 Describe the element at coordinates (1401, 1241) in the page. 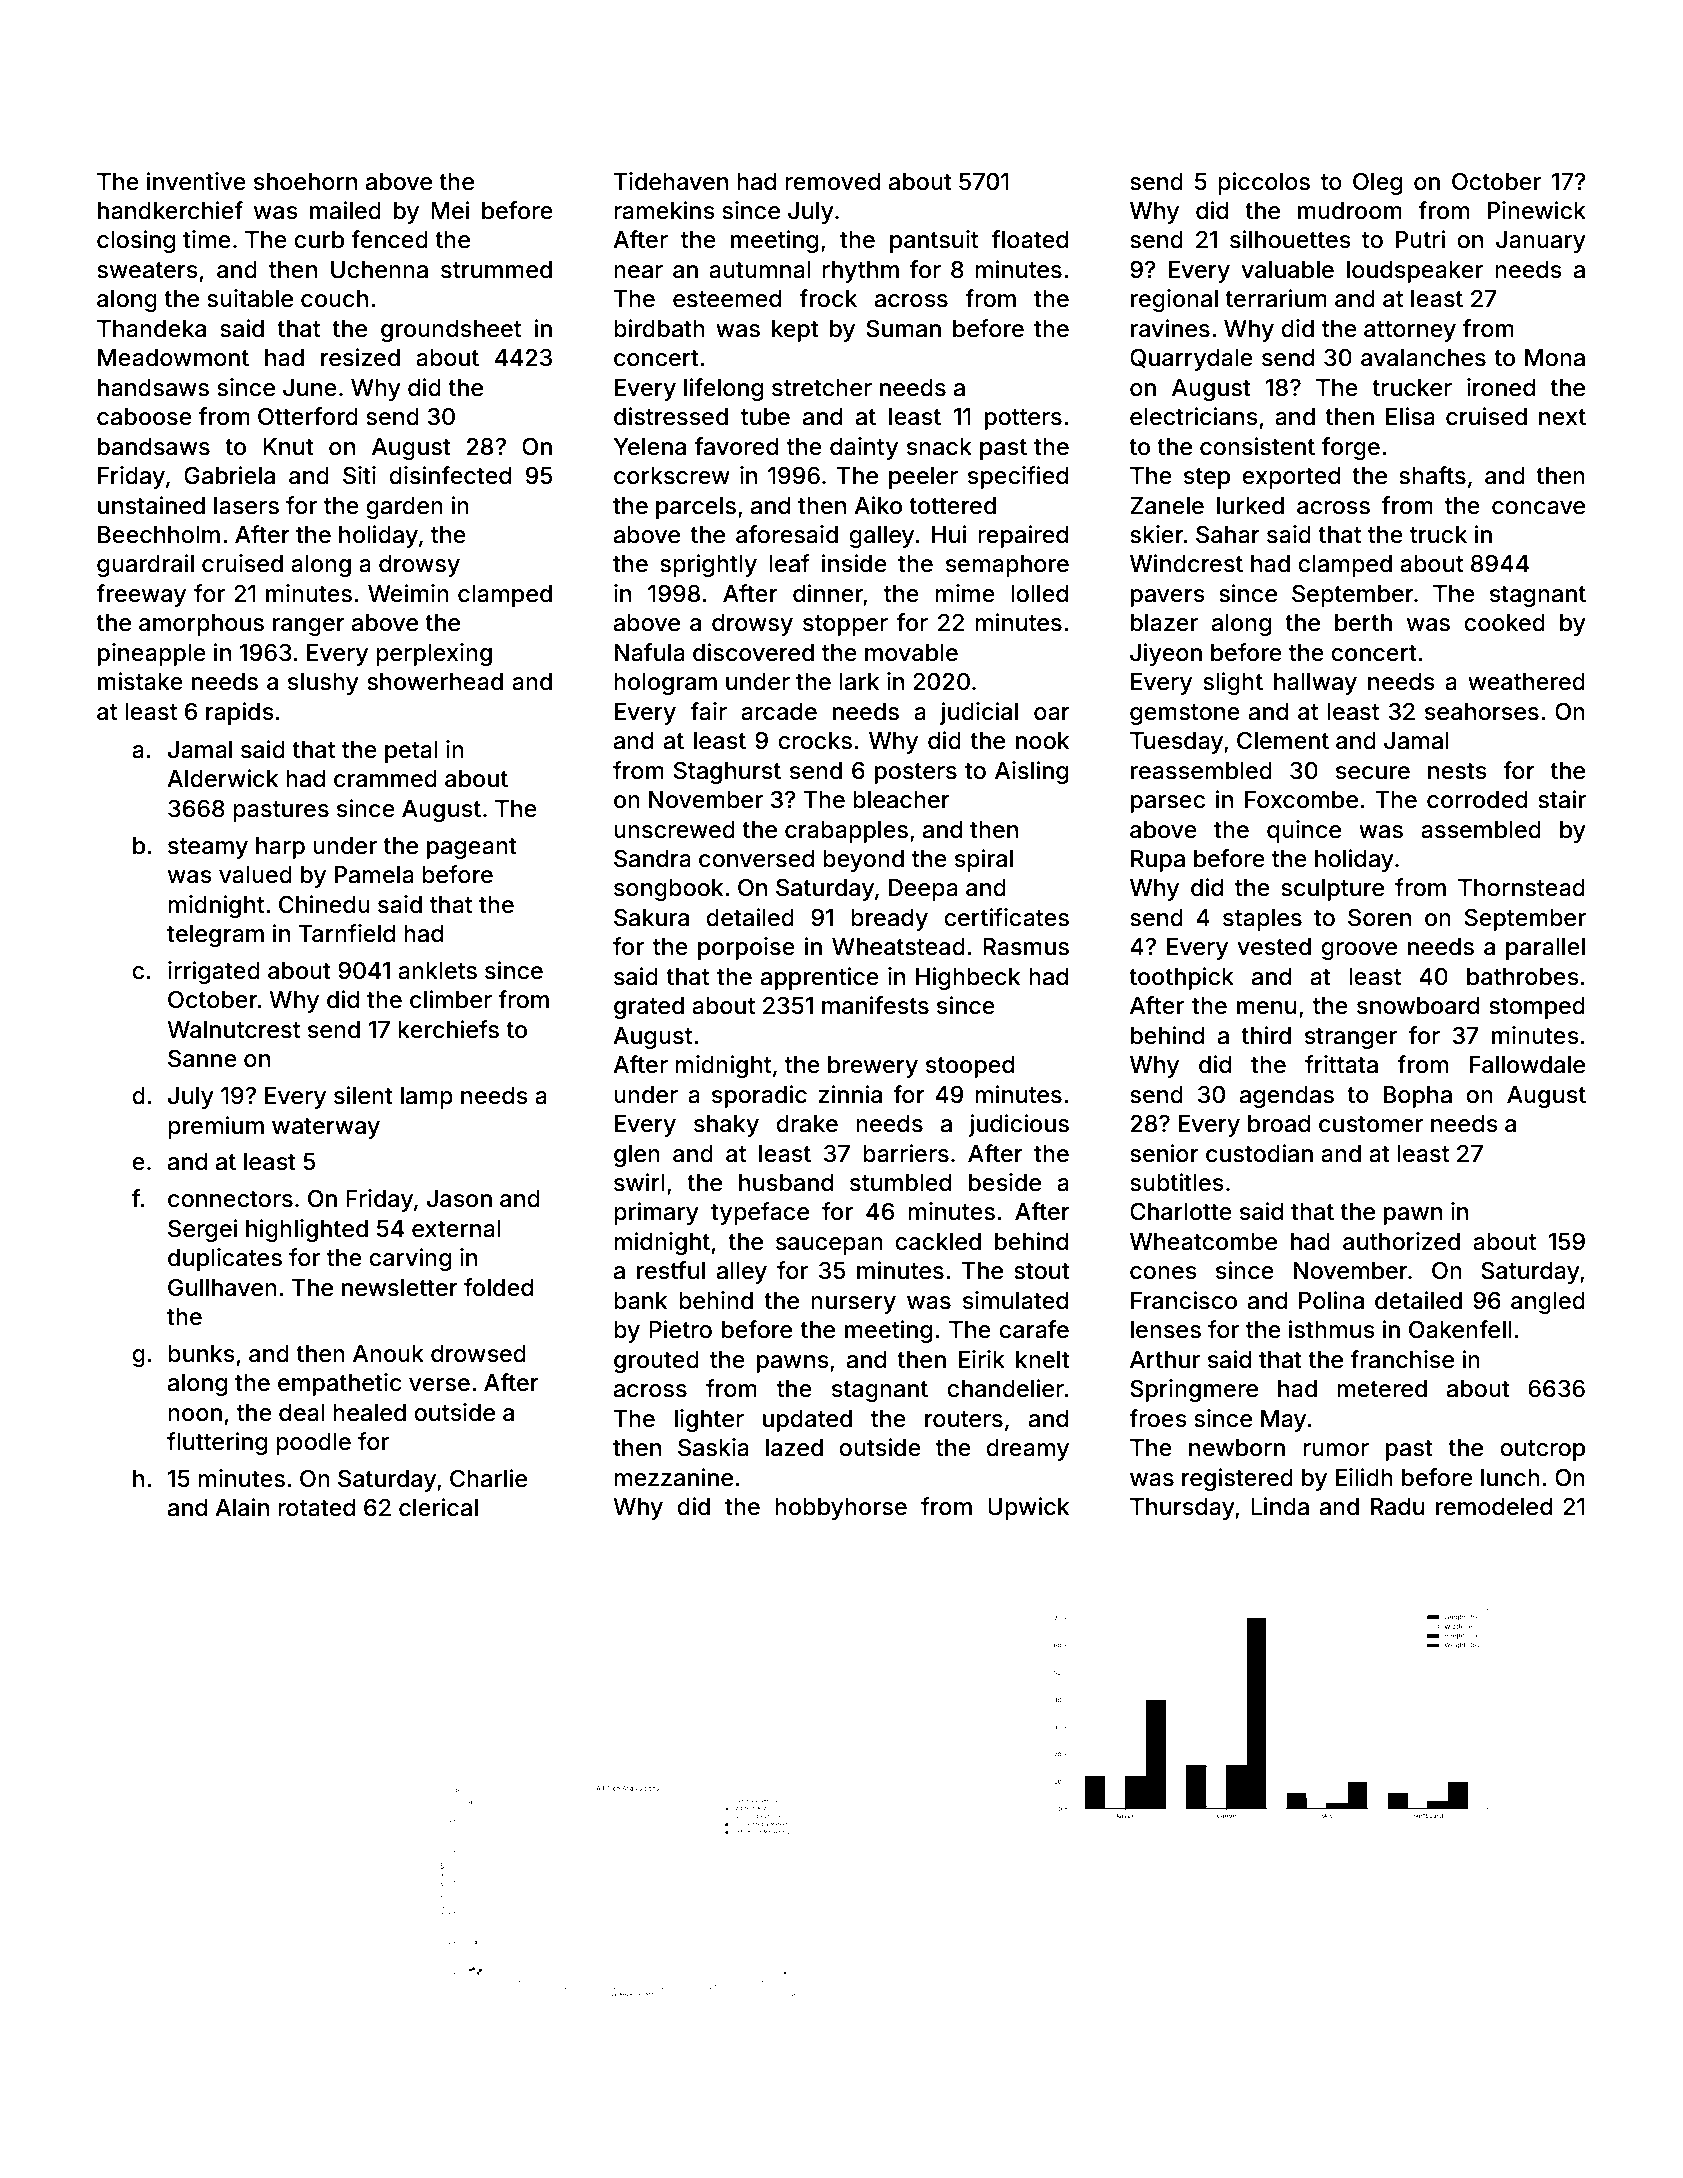

I see `authorized` at that location.
